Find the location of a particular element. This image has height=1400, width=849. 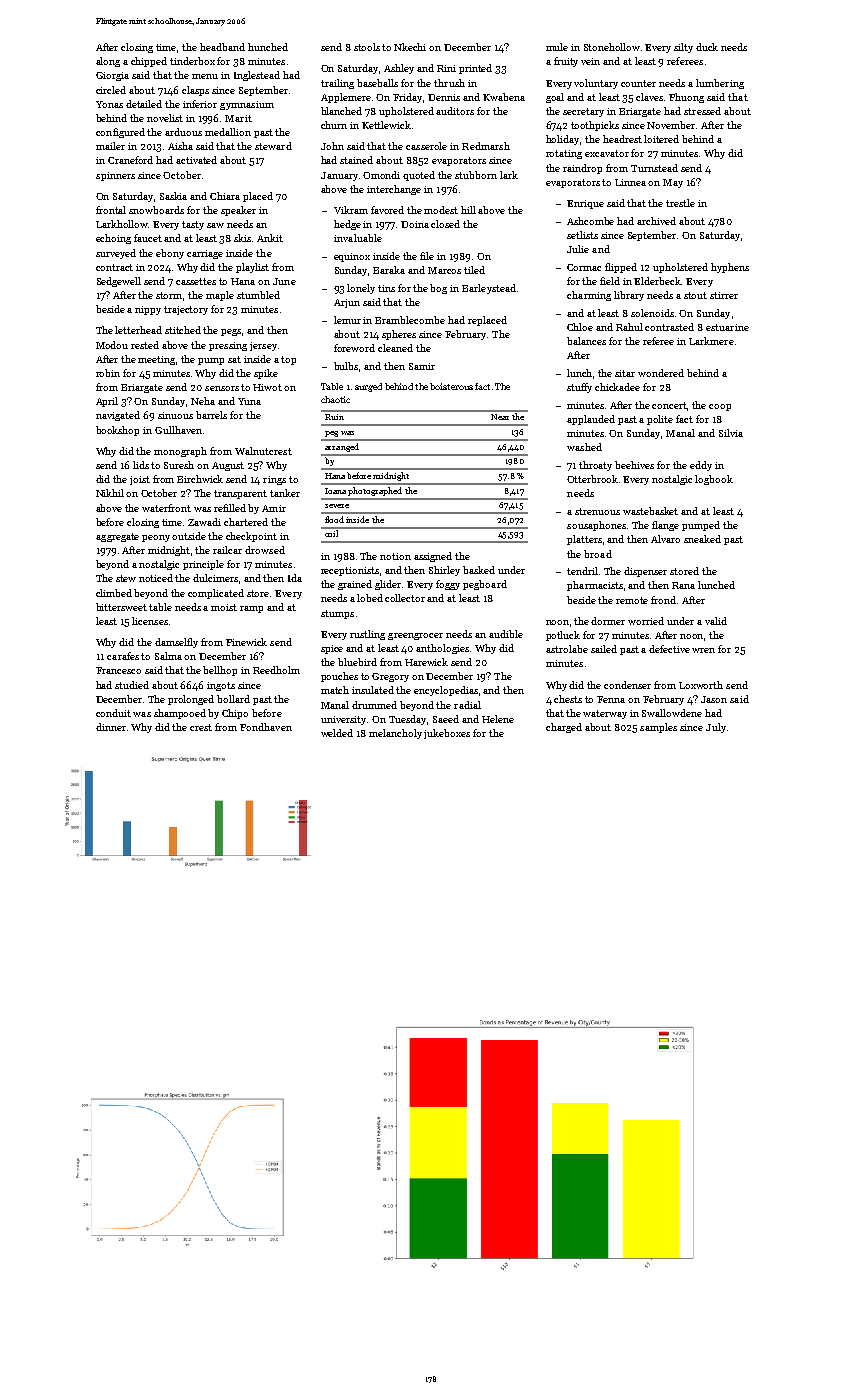

setlists is located at coordinates (582, 235).
